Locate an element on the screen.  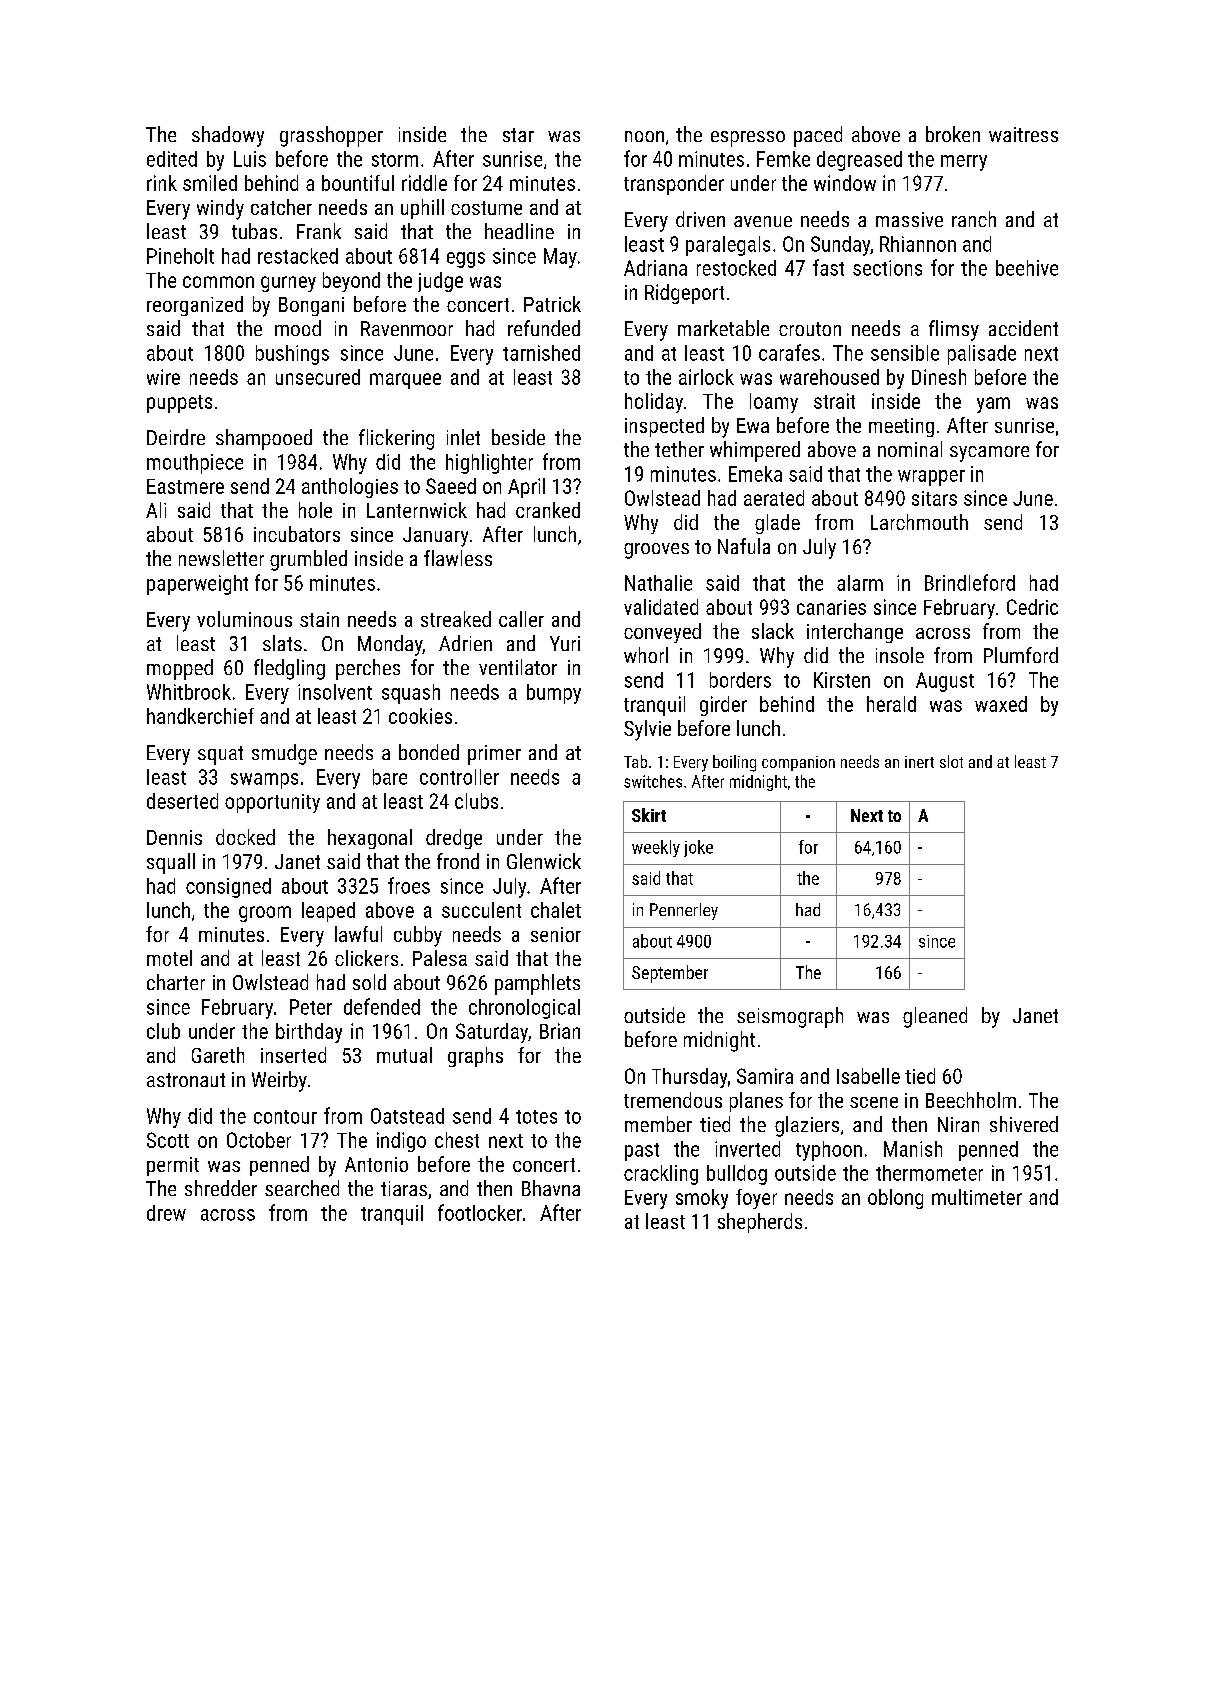
common is located at coordinates (218, 282).
